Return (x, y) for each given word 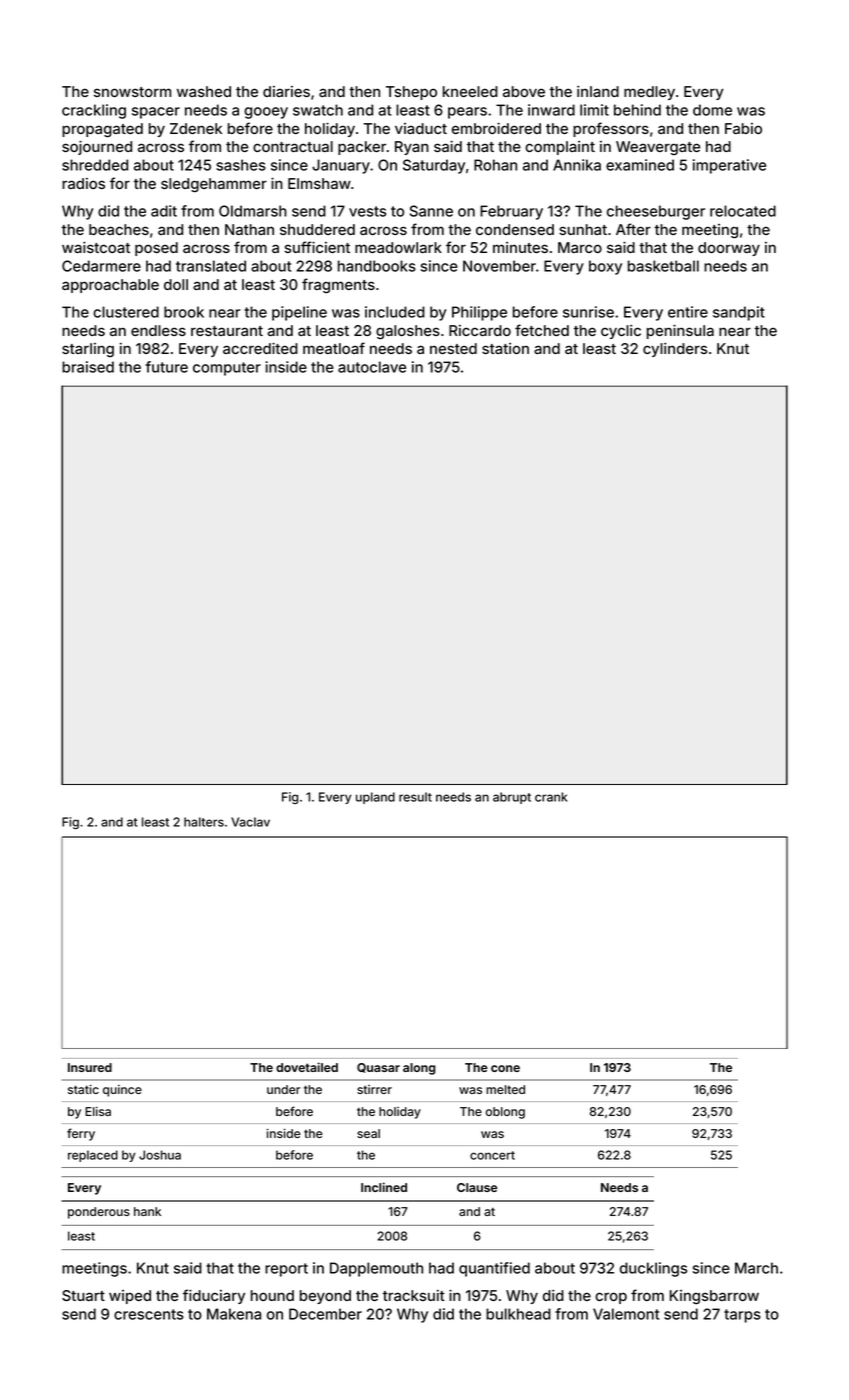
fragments (338, 286)
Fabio (743, 128)
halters (204, 822)
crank (551, 797)
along (419, 1069)
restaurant (227, 331)
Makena (234, 1314)
